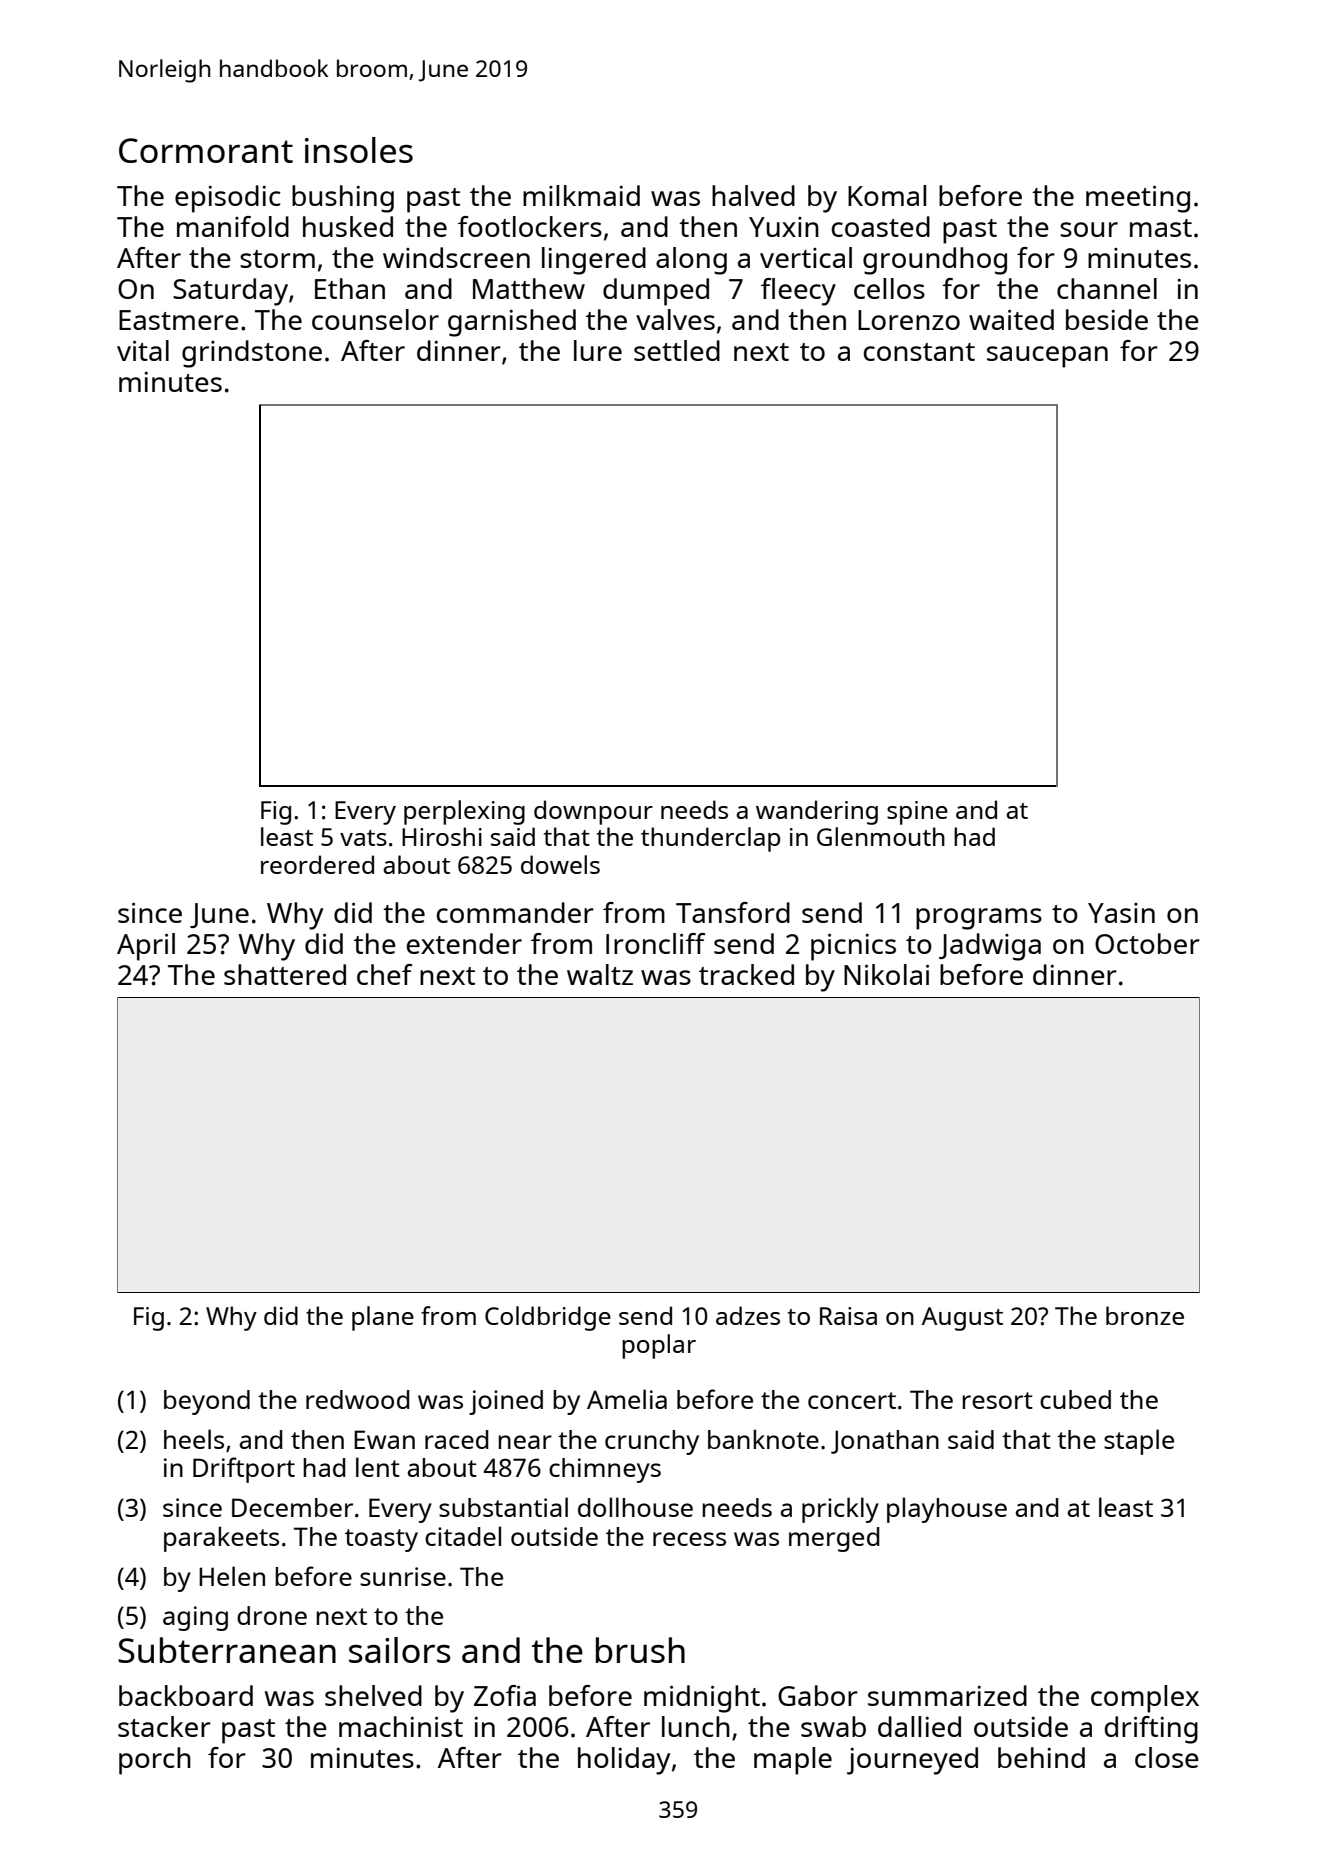  What do you see at coordinates (1041, 1757) in the screenshot?
I see `behind` at bounding box center [1041, 1757].
